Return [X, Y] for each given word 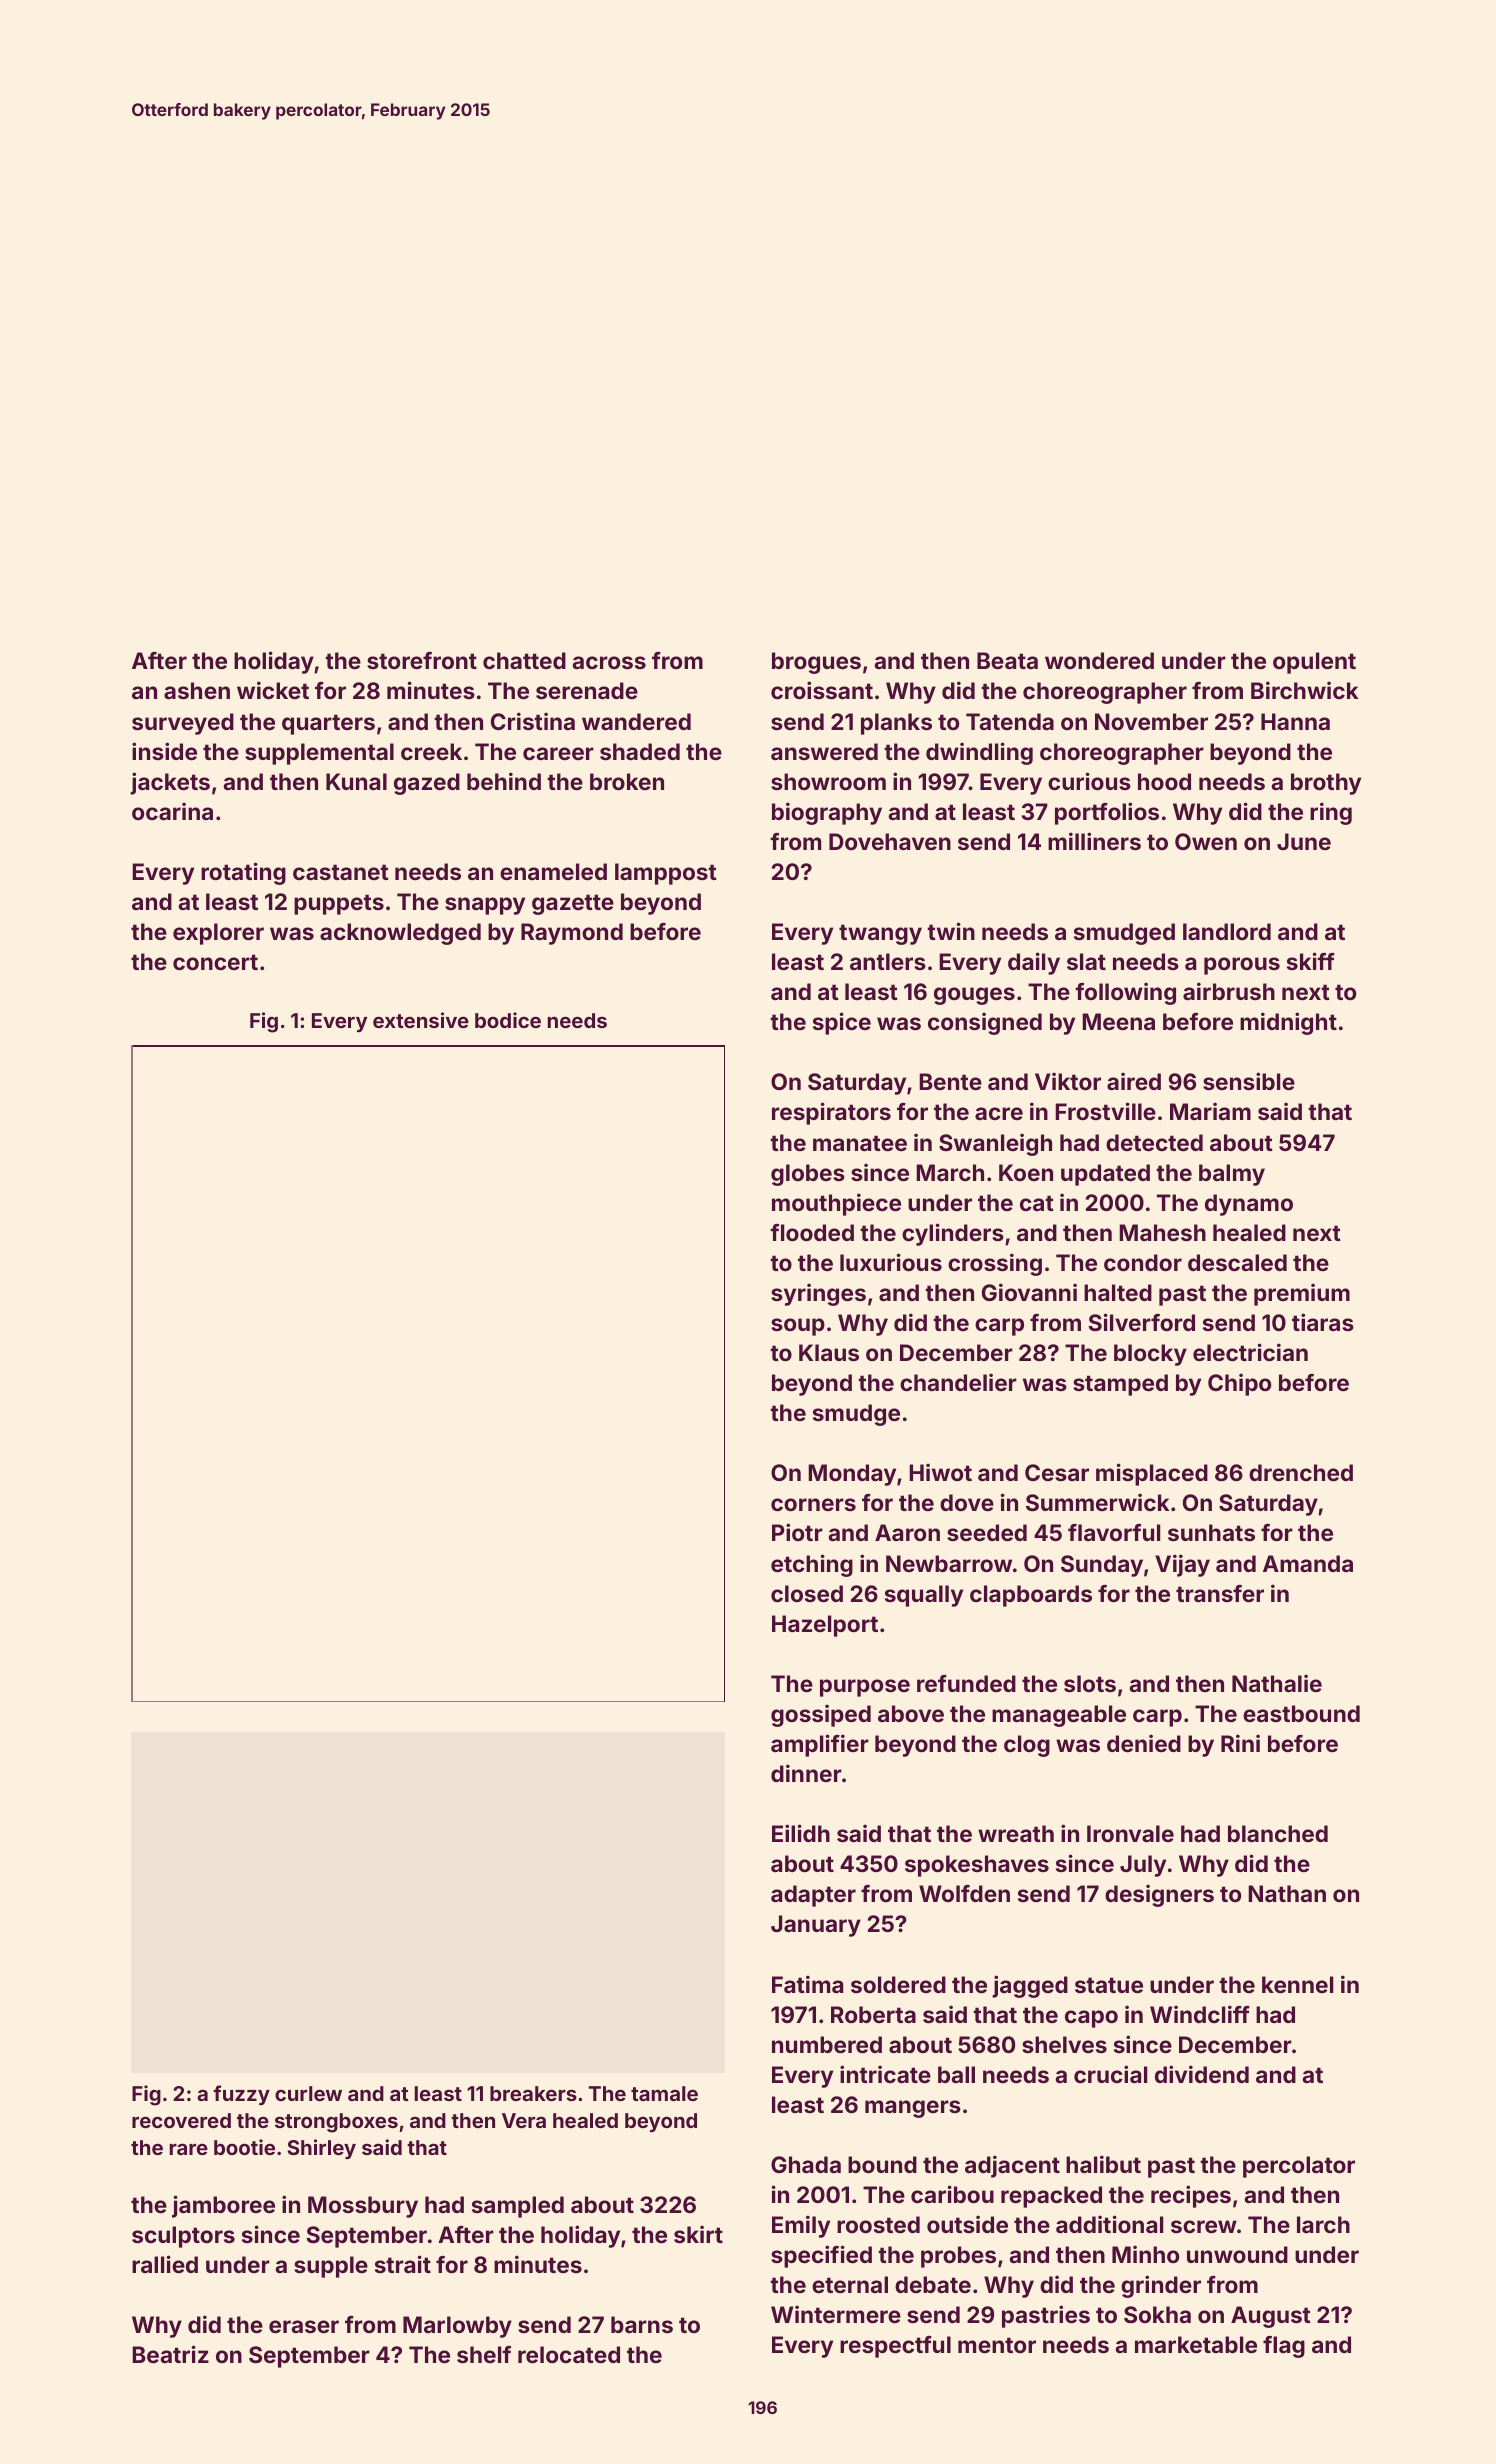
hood [1164, 781]
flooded [812, 1232]
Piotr [797, 1532]
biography [827, 813]
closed [807, 1593]
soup [798, 1327]
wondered [1099, 660]
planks [896, 724]
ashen [197, 690]
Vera [524, 2120]
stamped [1120, 1385]
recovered [181, 2120]
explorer [218, 934]
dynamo [1249, 1205]
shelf [484, 2354]
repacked [1051, 2197]
